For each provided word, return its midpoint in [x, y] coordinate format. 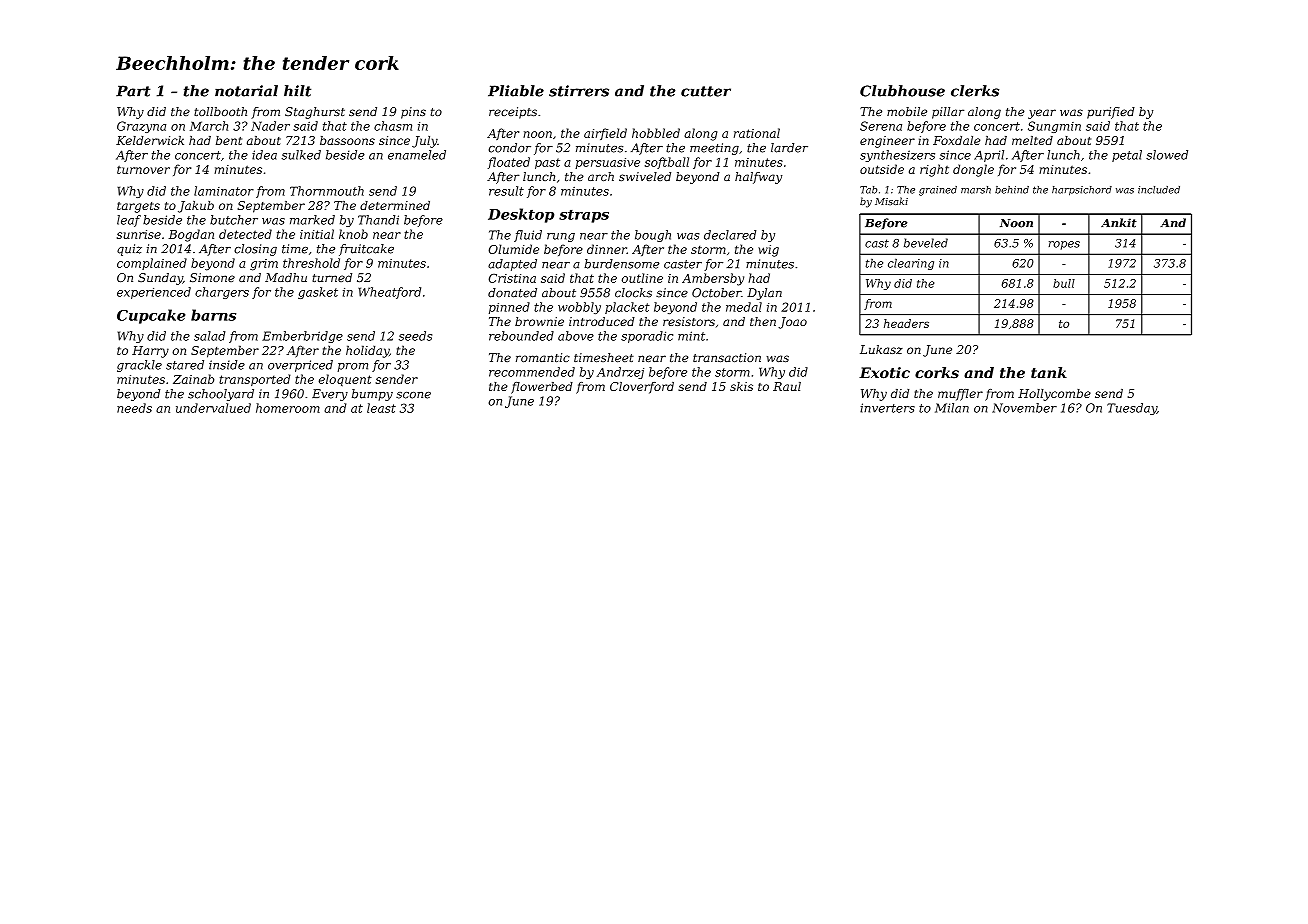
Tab [868, 190]
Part [133, 91]
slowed [1167, 155]
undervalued [213, 408]
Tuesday [1132, 409]
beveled [926, 243]
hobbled [656, 133]
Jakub [196, 207]
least [381, 408]
